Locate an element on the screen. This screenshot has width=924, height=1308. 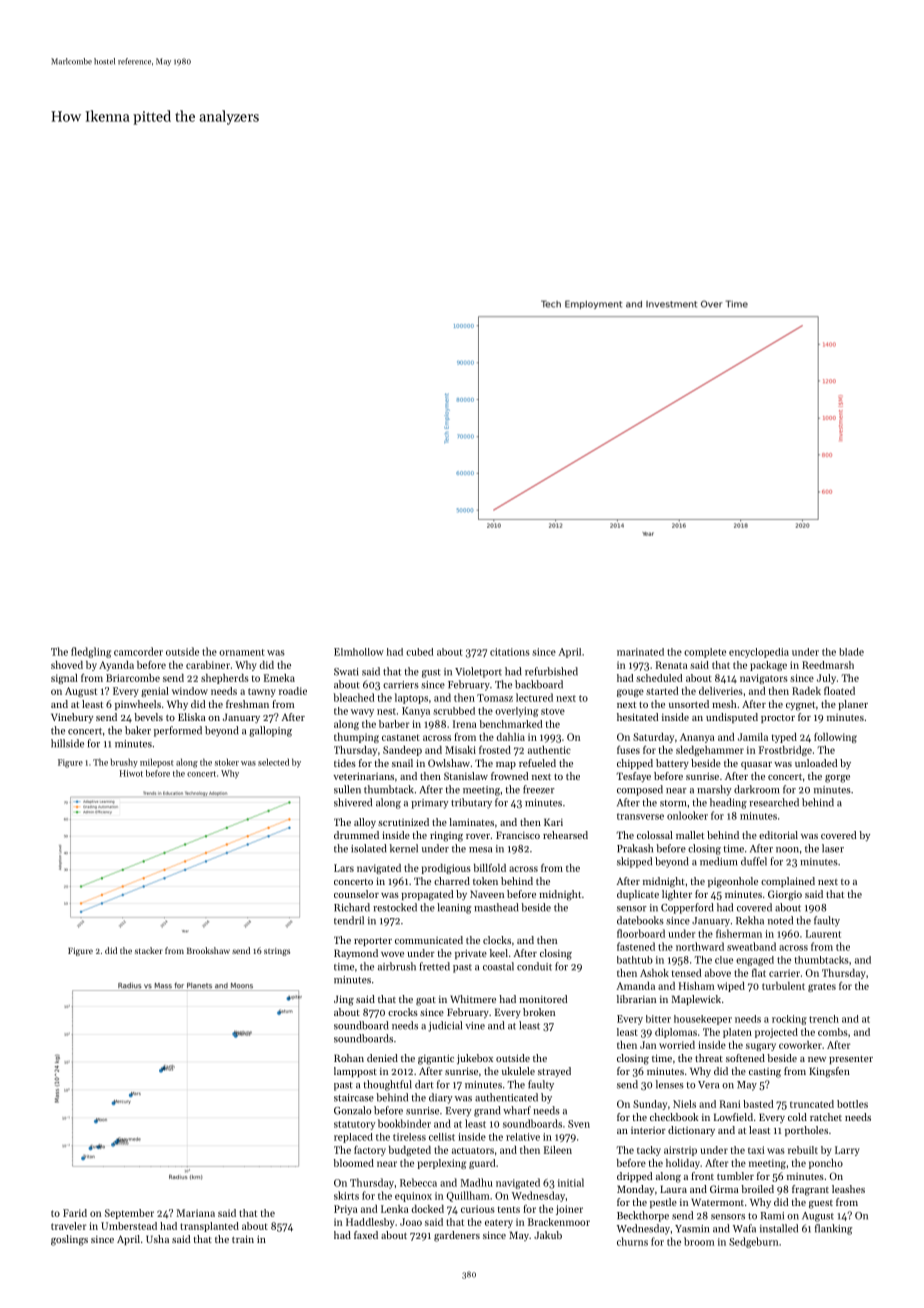
gardeners is located at coordinates (457, 1236).
